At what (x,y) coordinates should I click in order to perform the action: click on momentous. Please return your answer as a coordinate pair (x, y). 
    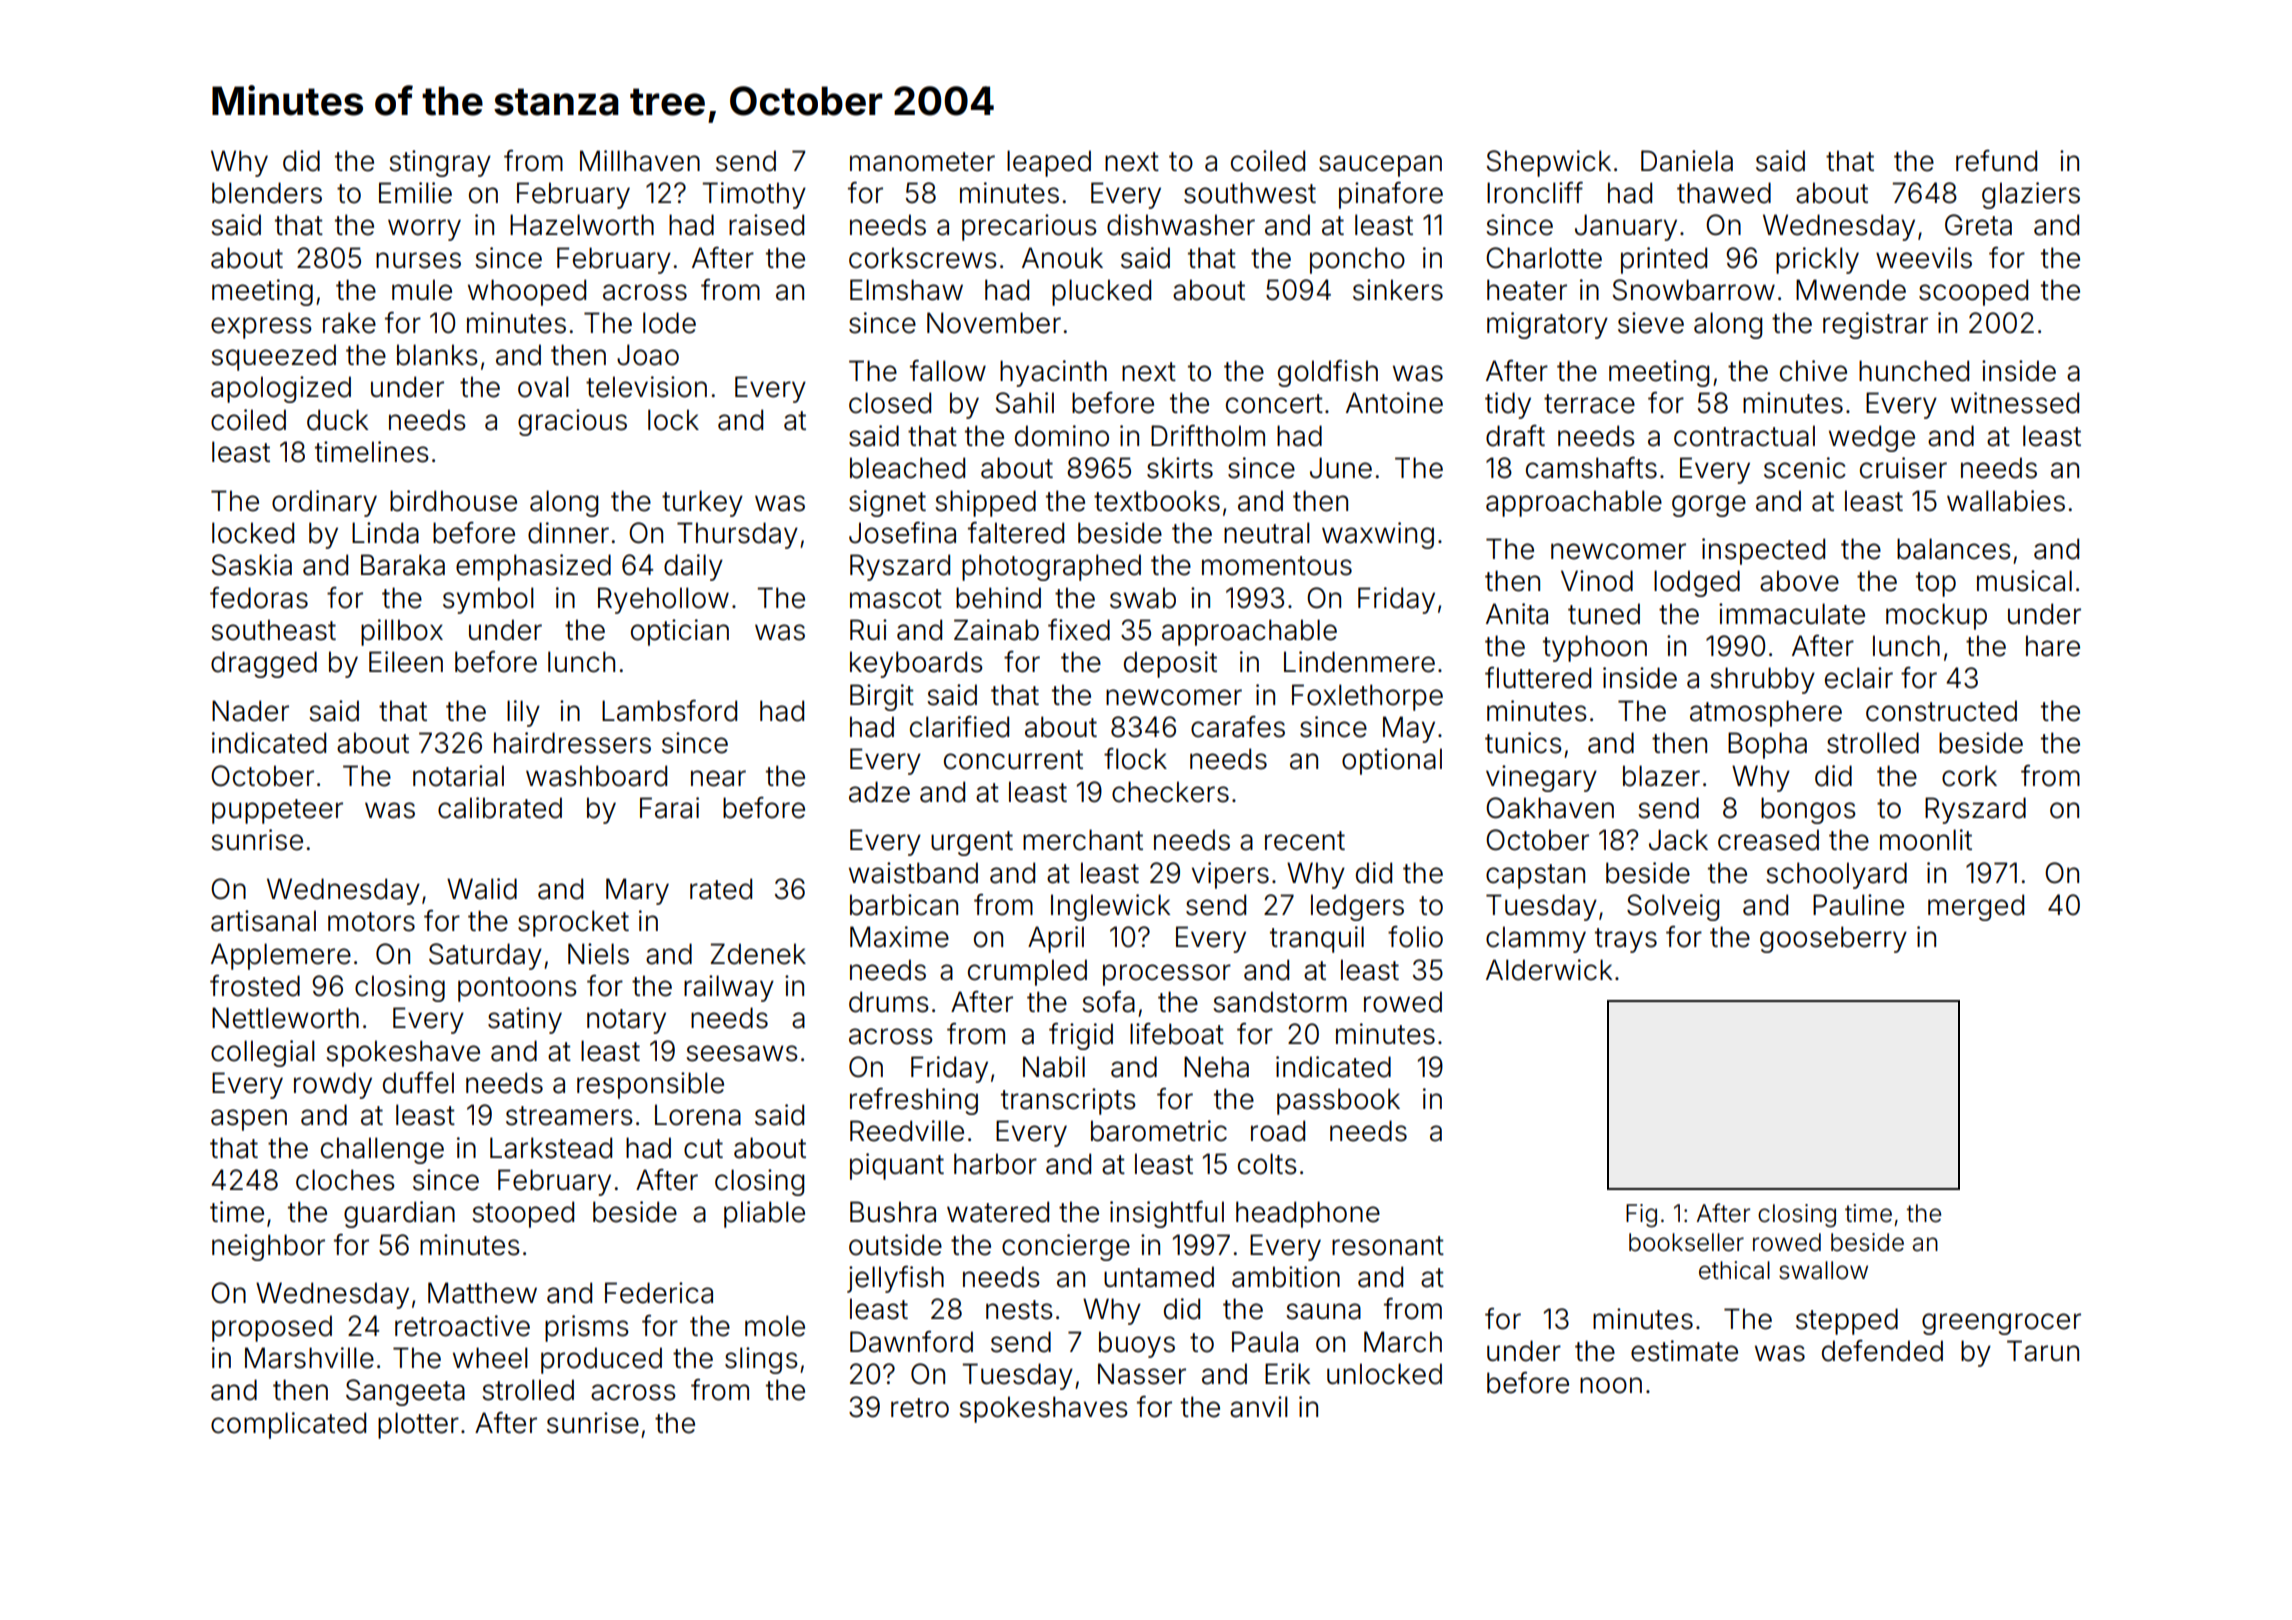
    Looking at the image, I should click on (1277, 566).
